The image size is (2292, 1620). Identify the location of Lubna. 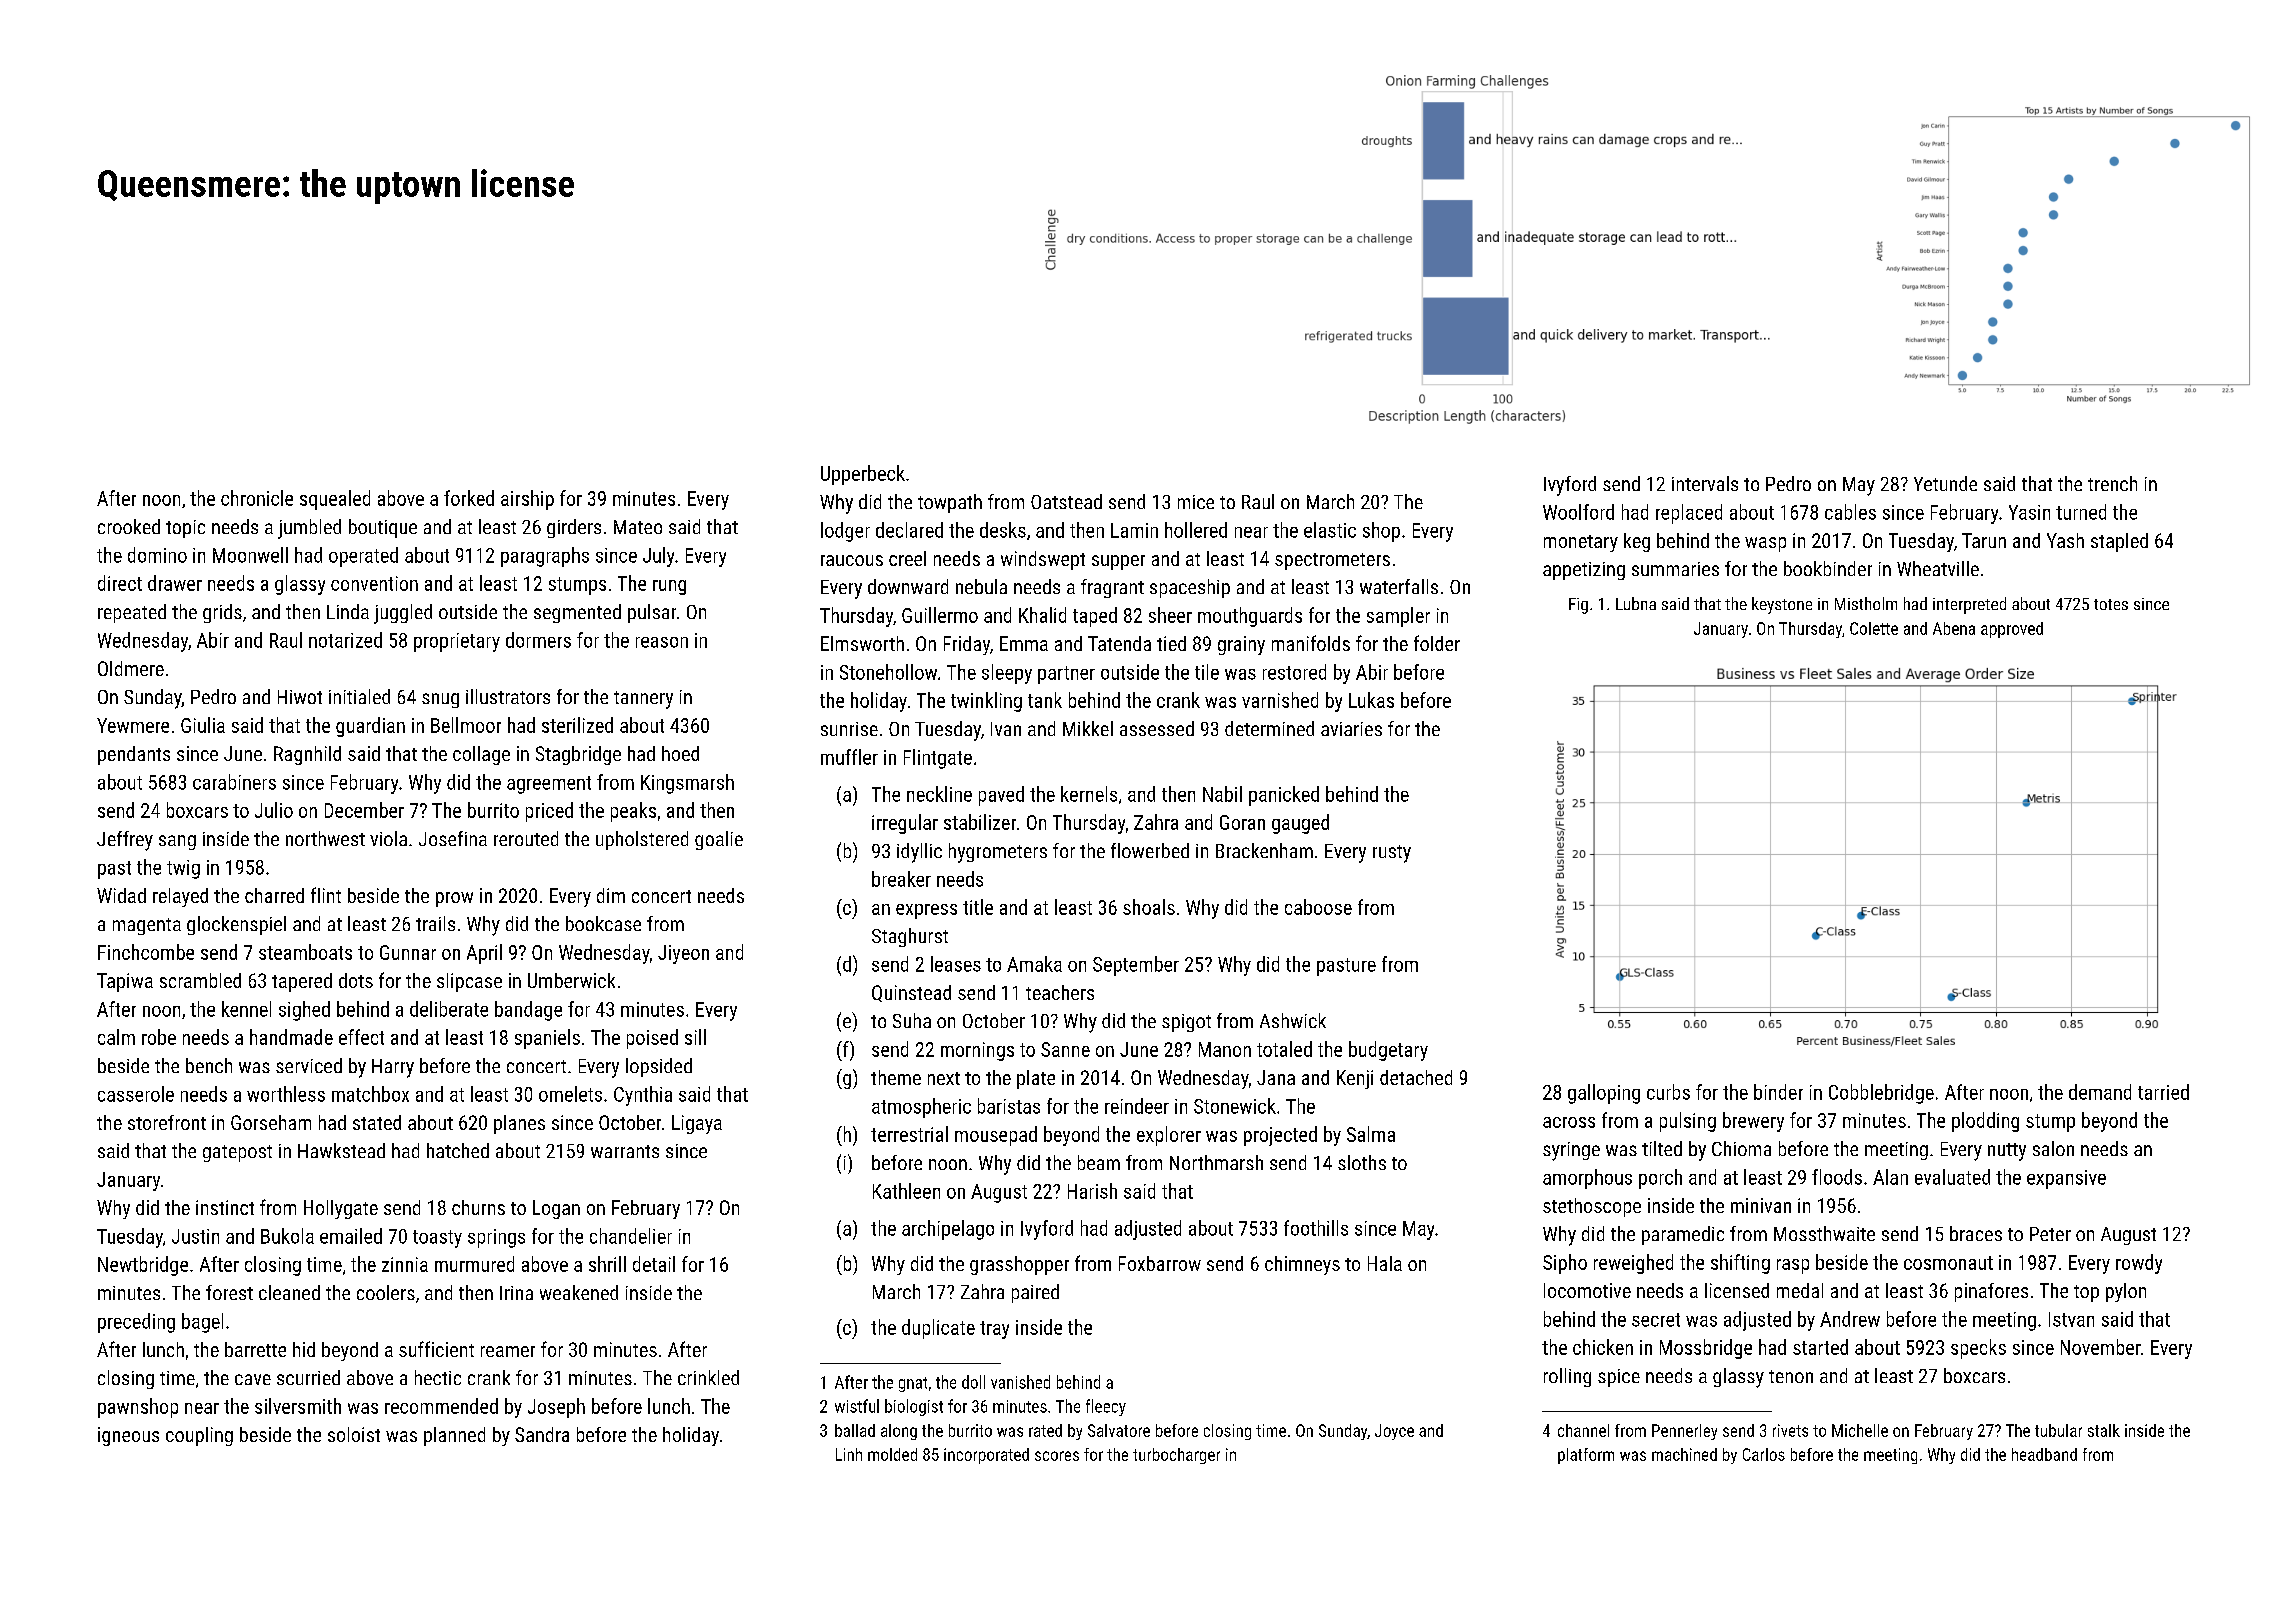
(1636, 603).
